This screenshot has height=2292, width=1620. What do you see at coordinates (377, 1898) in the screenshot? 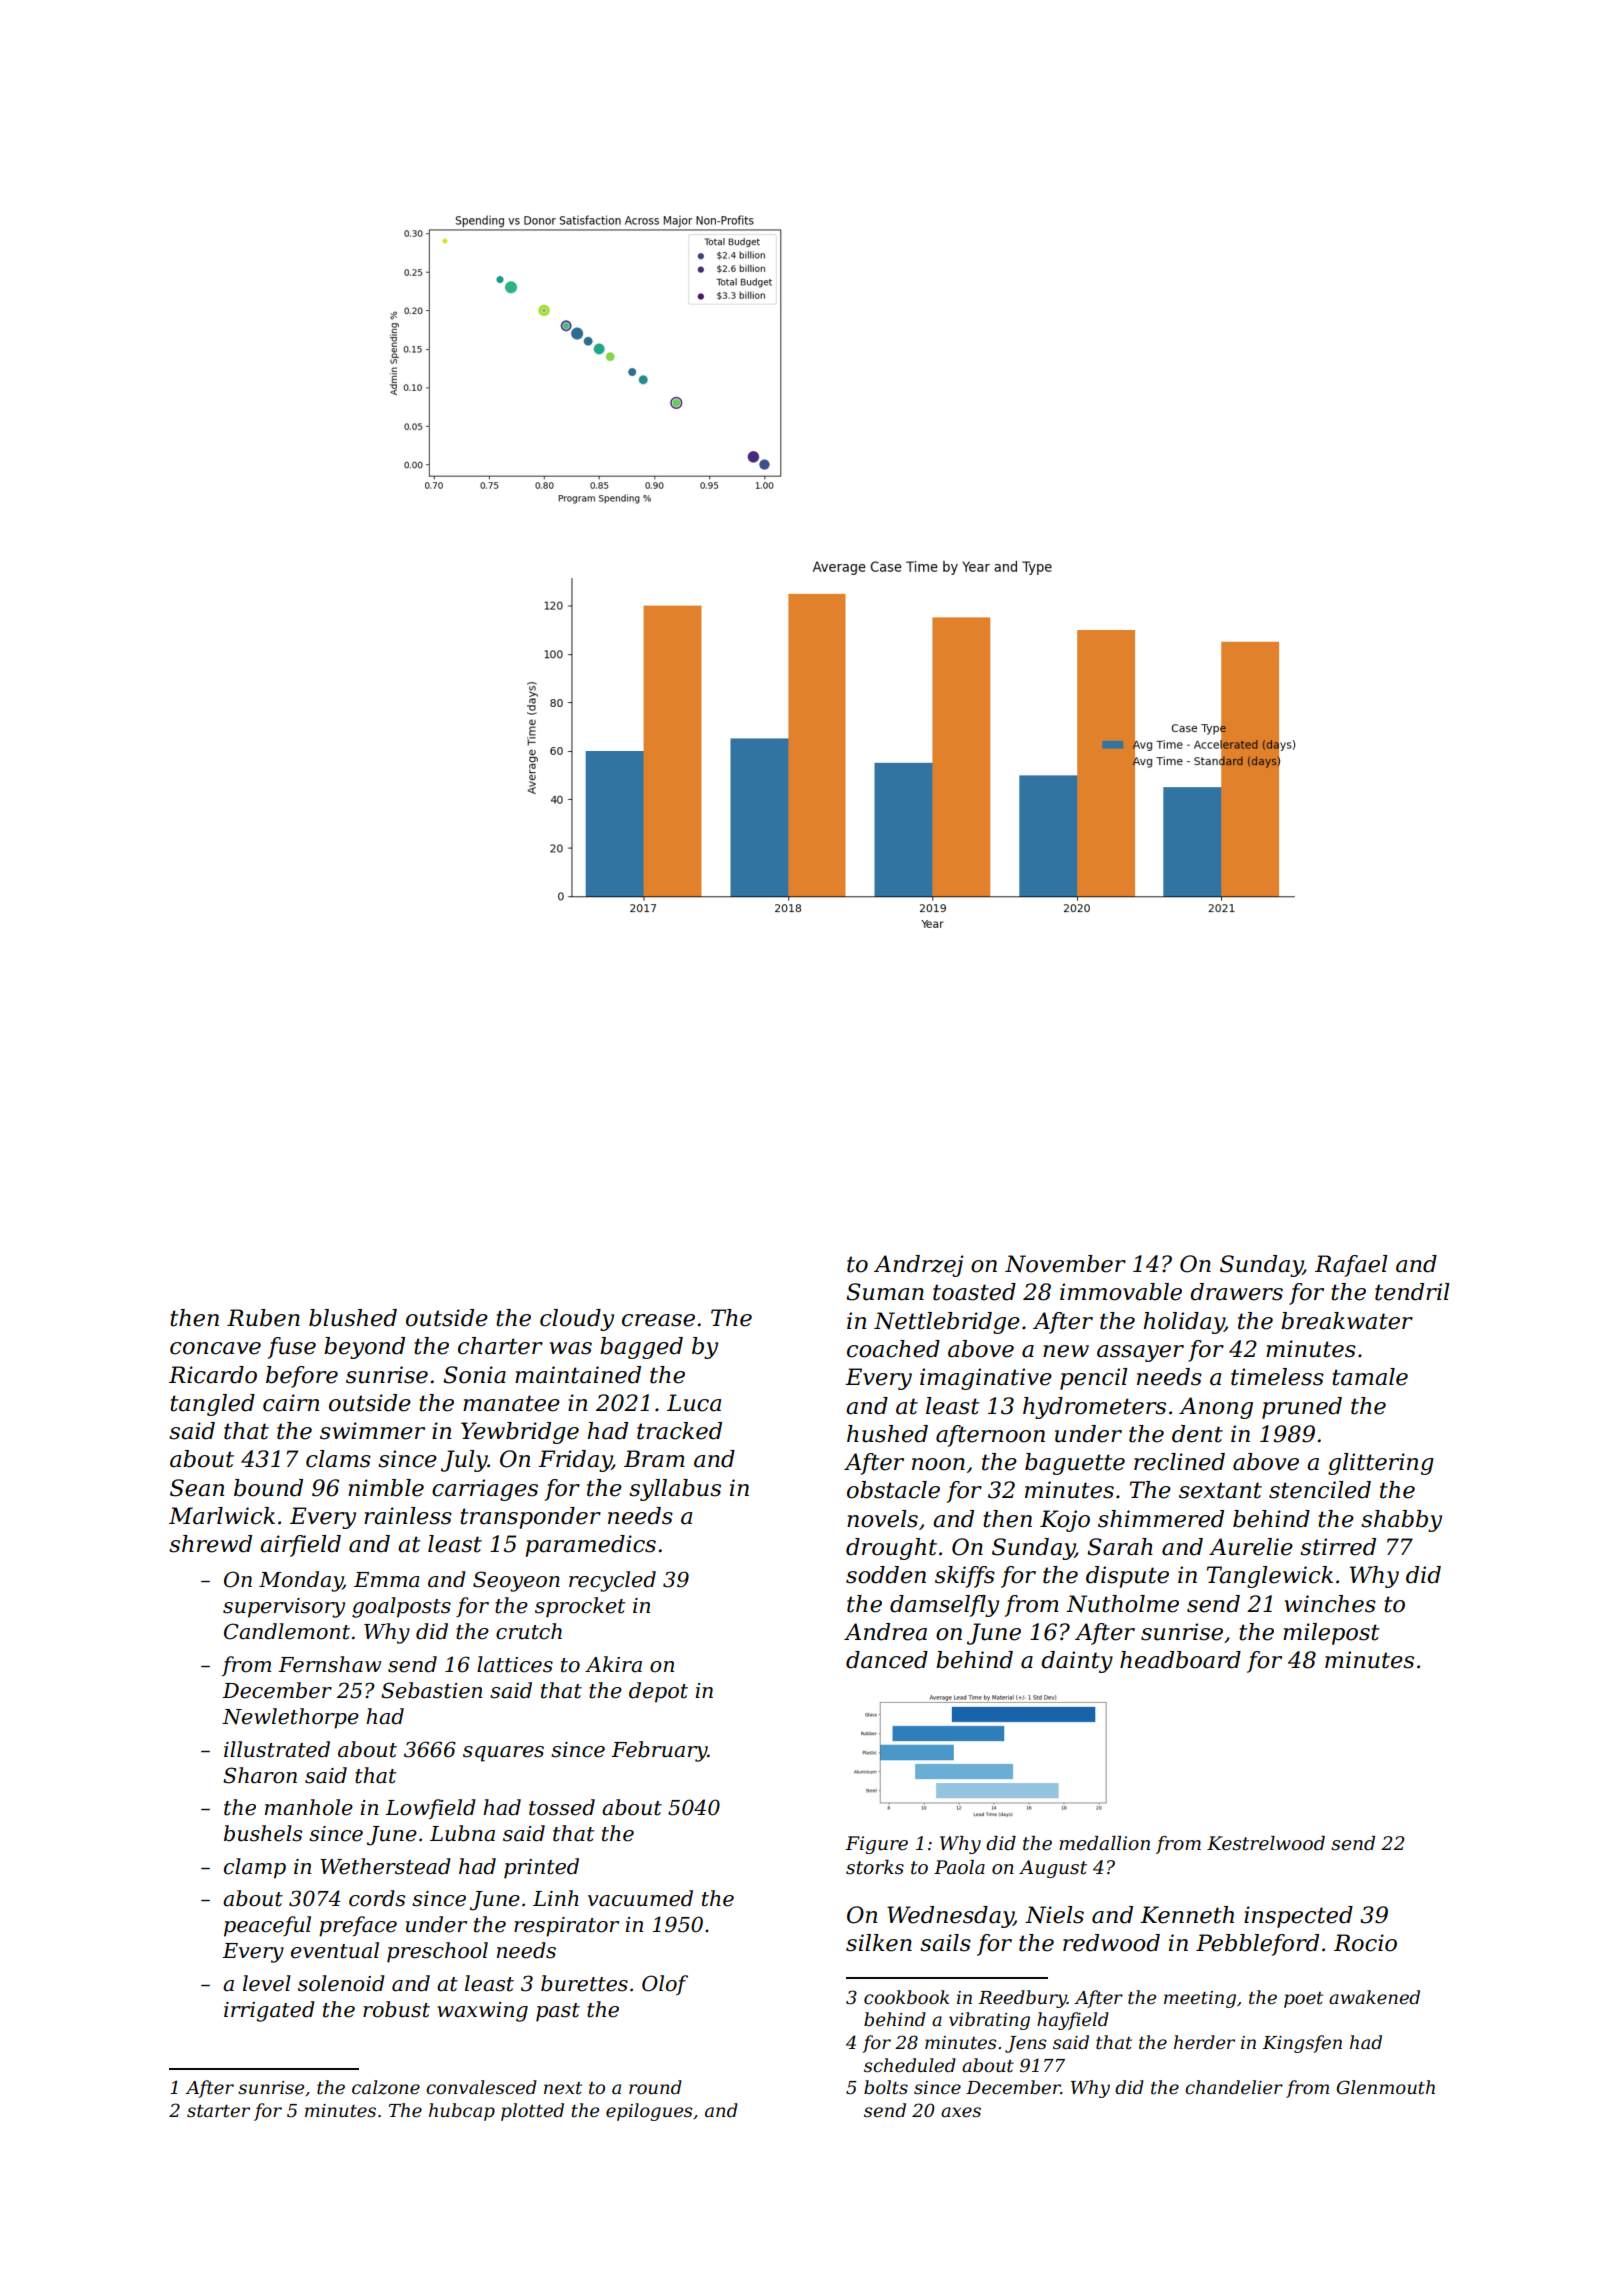
I see `cords` at bounding box center [377, 1898].
